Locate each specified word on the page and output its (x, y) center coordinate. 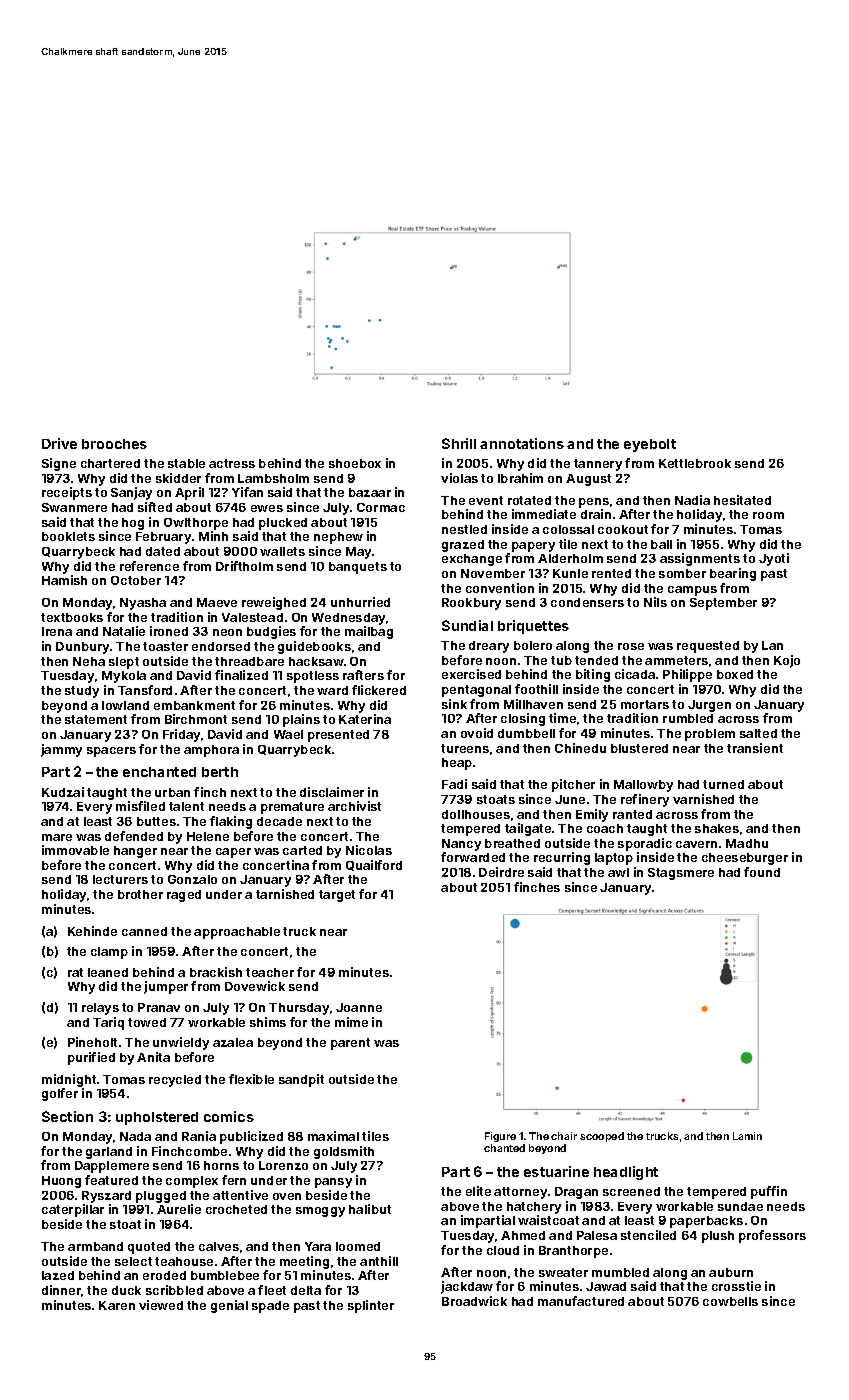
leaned (108, 972)
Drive (59, 443)
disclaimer (332, 792)
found (762, 872)
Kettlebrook (695, 463)
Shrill (459, 443)
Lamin (747, 1136)
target (337, 896)
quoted (149, 1248)
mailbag (369, 632)
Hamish (64, 580)
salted (758, 733)
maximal (333, 1136)
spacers (111, 752)
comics (229, 1116)
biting (593, 675)
